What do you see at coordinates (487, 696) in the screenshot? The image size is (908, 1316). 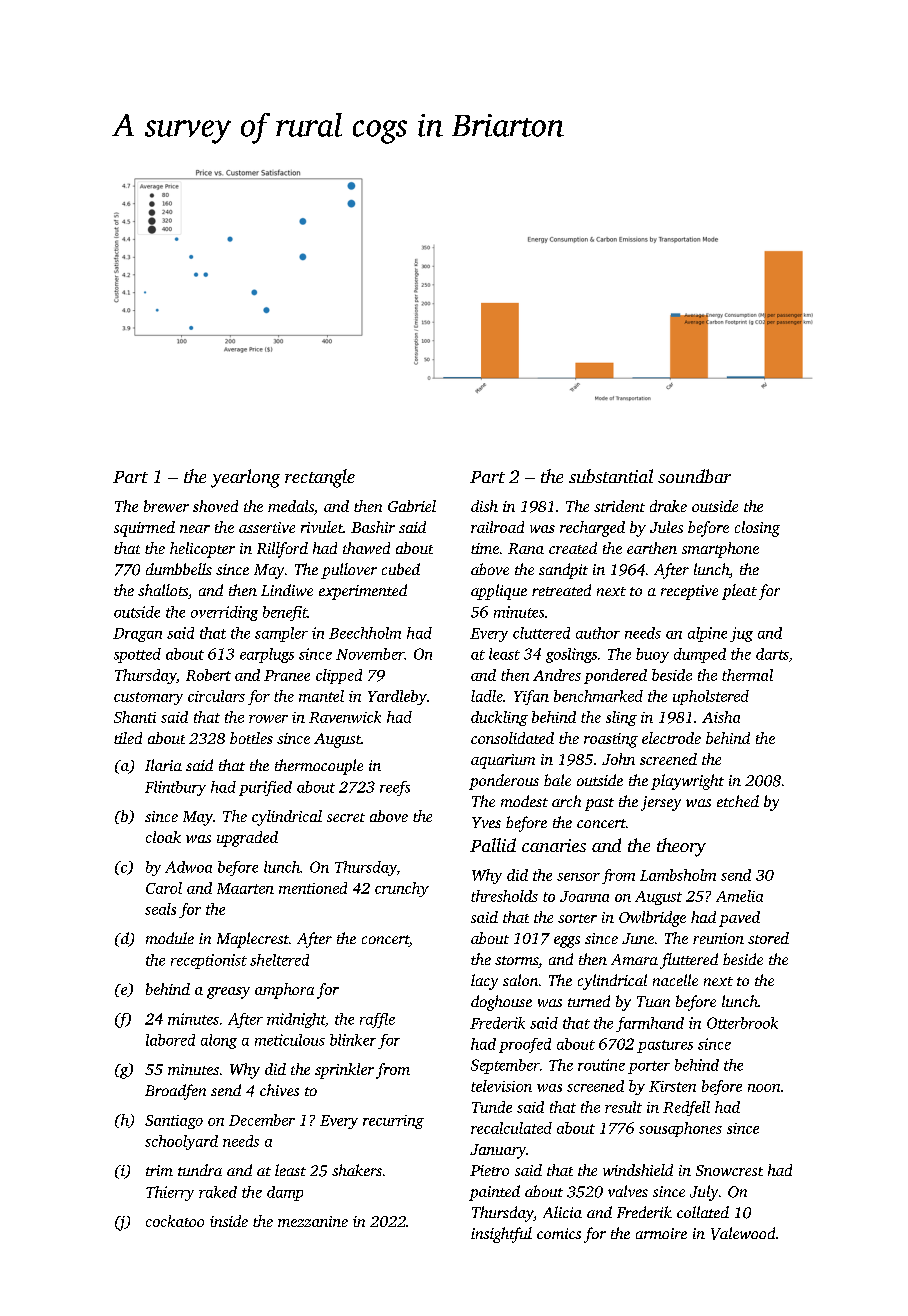 I see `ladle` at bounding box center [487, 696].
